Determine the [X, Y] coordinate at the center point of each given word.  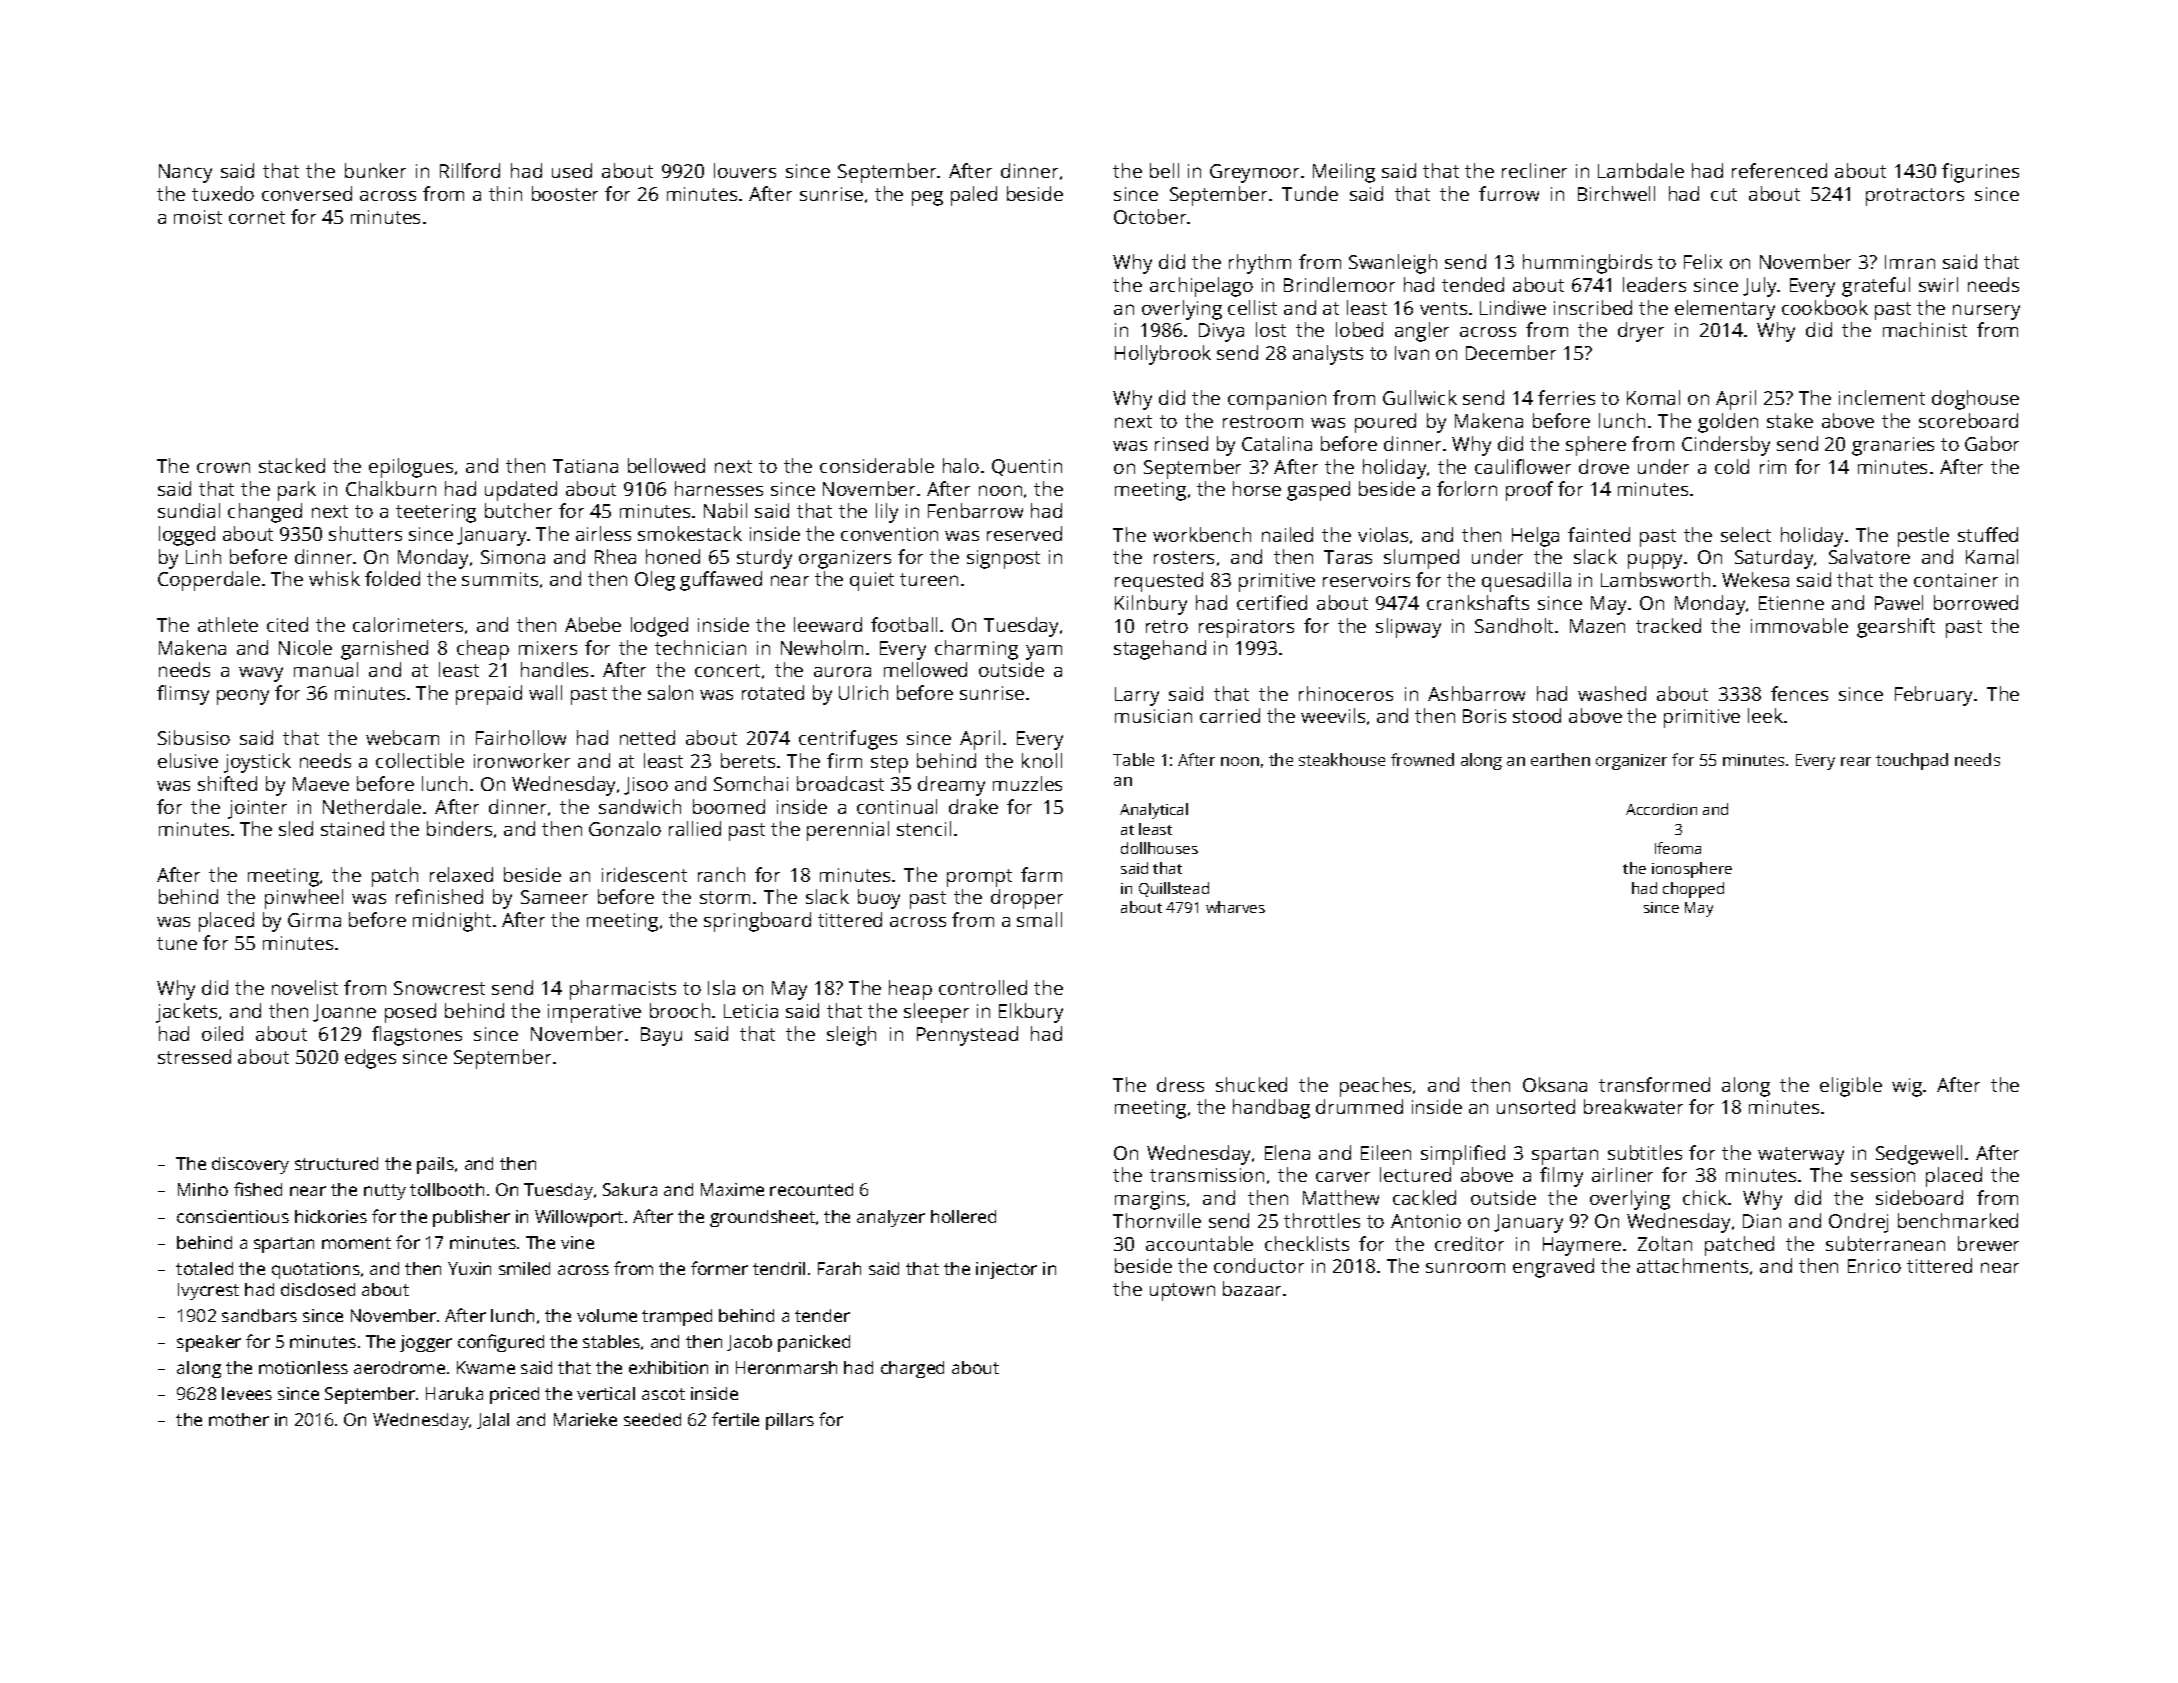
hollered [963, 1216]
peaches [1375, 1087]
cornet [257, 217]
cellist [1252, 307]
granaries [1893, 446]
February [1933, 696]
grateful [1876, 287]
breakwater [1633, 1106]
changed [265, 513]
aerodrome [399, 1367]
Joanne [344, 1013]
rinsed [1181, 443]
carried [1230, 715]
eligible [1851, 1087]
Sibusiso [194, 737]
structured [336, 1163]
